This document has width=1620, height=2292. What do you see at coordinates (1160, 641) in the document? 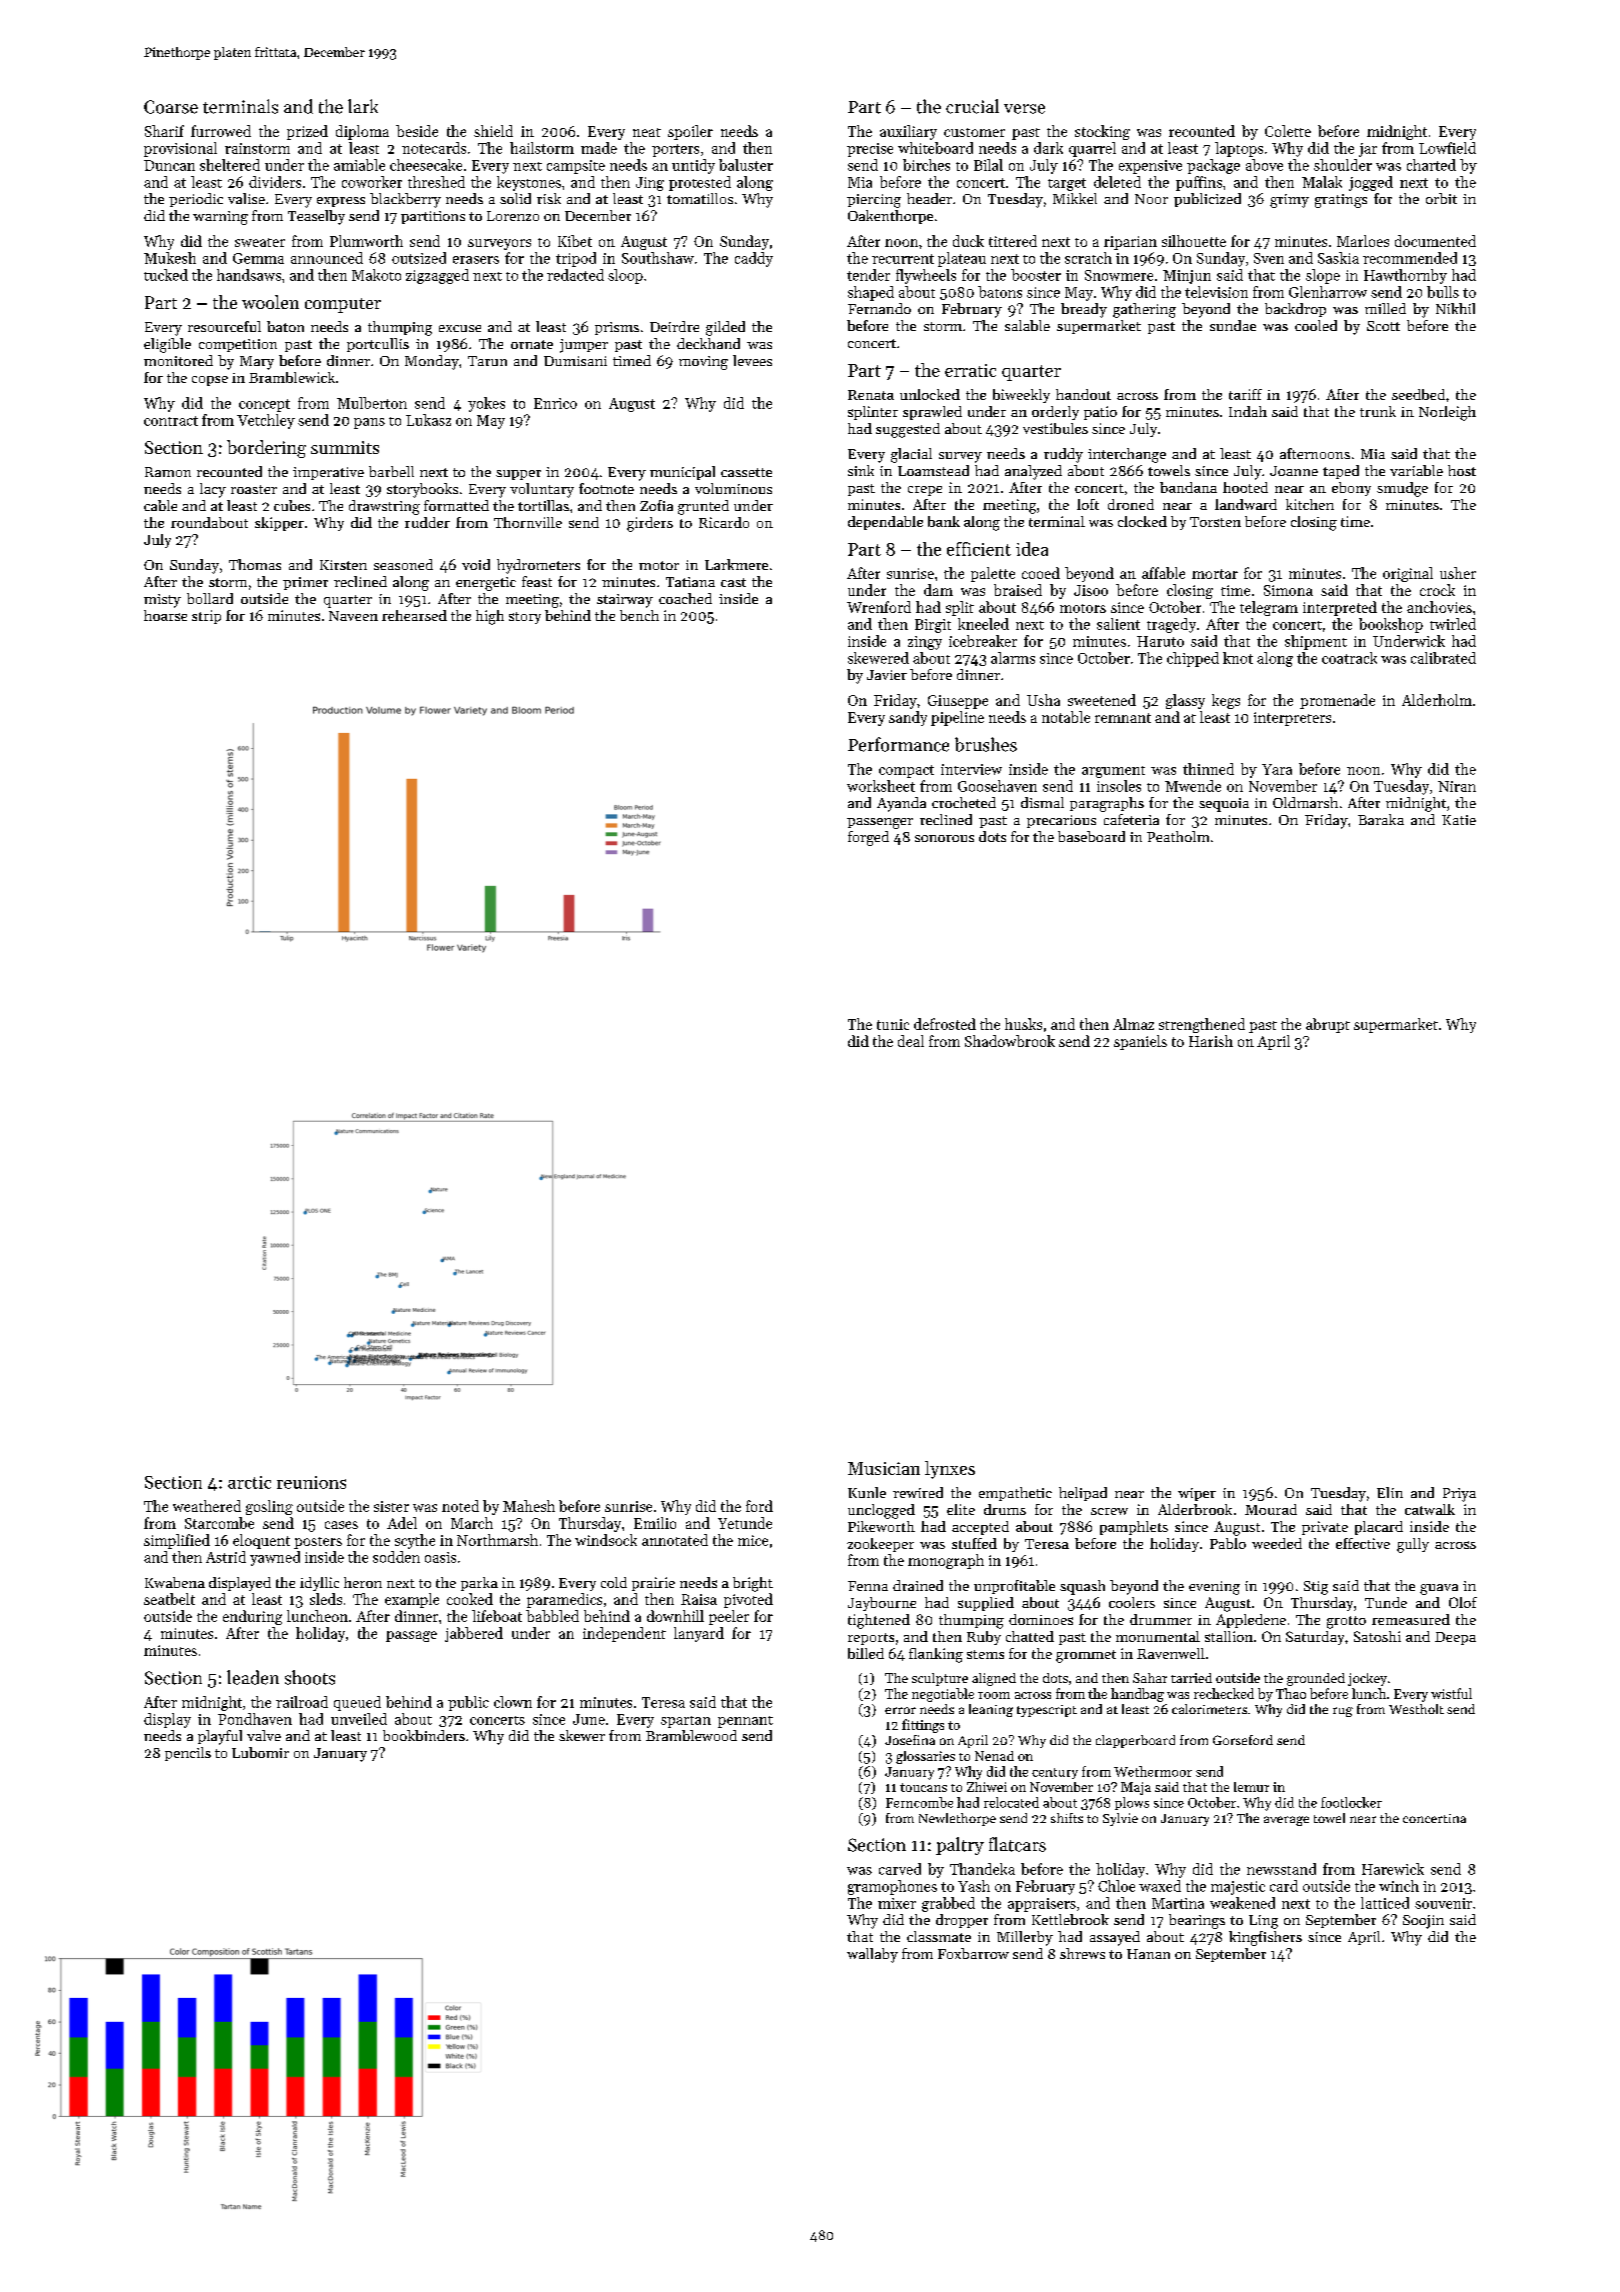
I see `Haruto` at bounding box center [1160, 641].
